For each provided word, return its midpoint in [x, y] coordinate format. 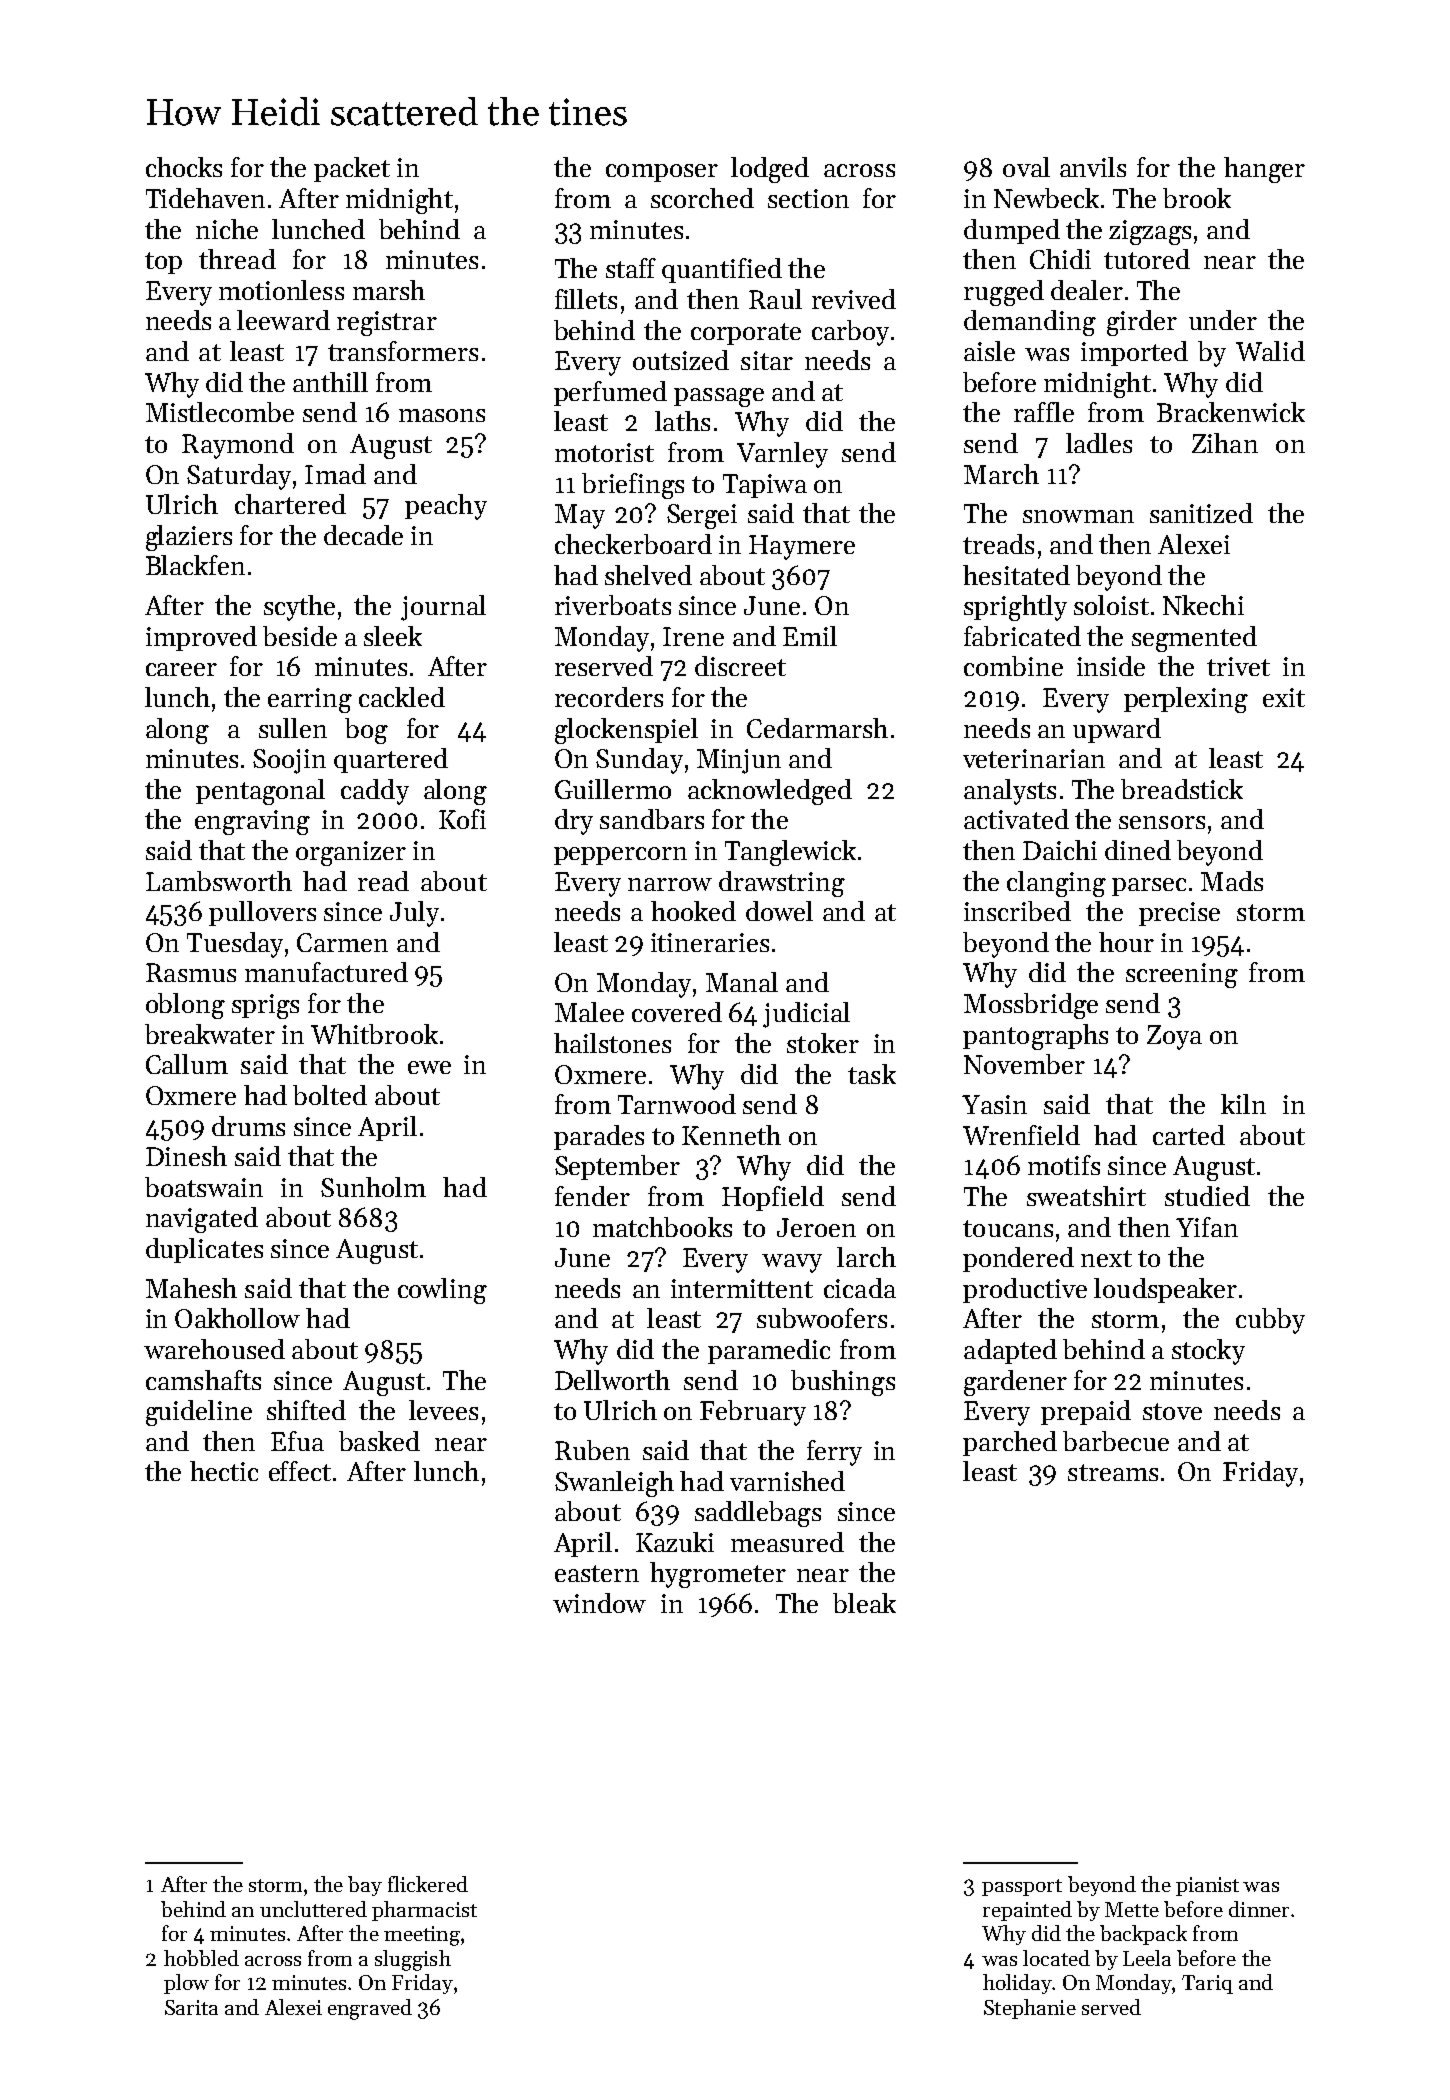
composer [662, 173]
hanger [1264, 170]
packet [352, 169]
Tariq [1207, 1984]
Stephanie [1030, 2009]
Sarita [191, 2007]
